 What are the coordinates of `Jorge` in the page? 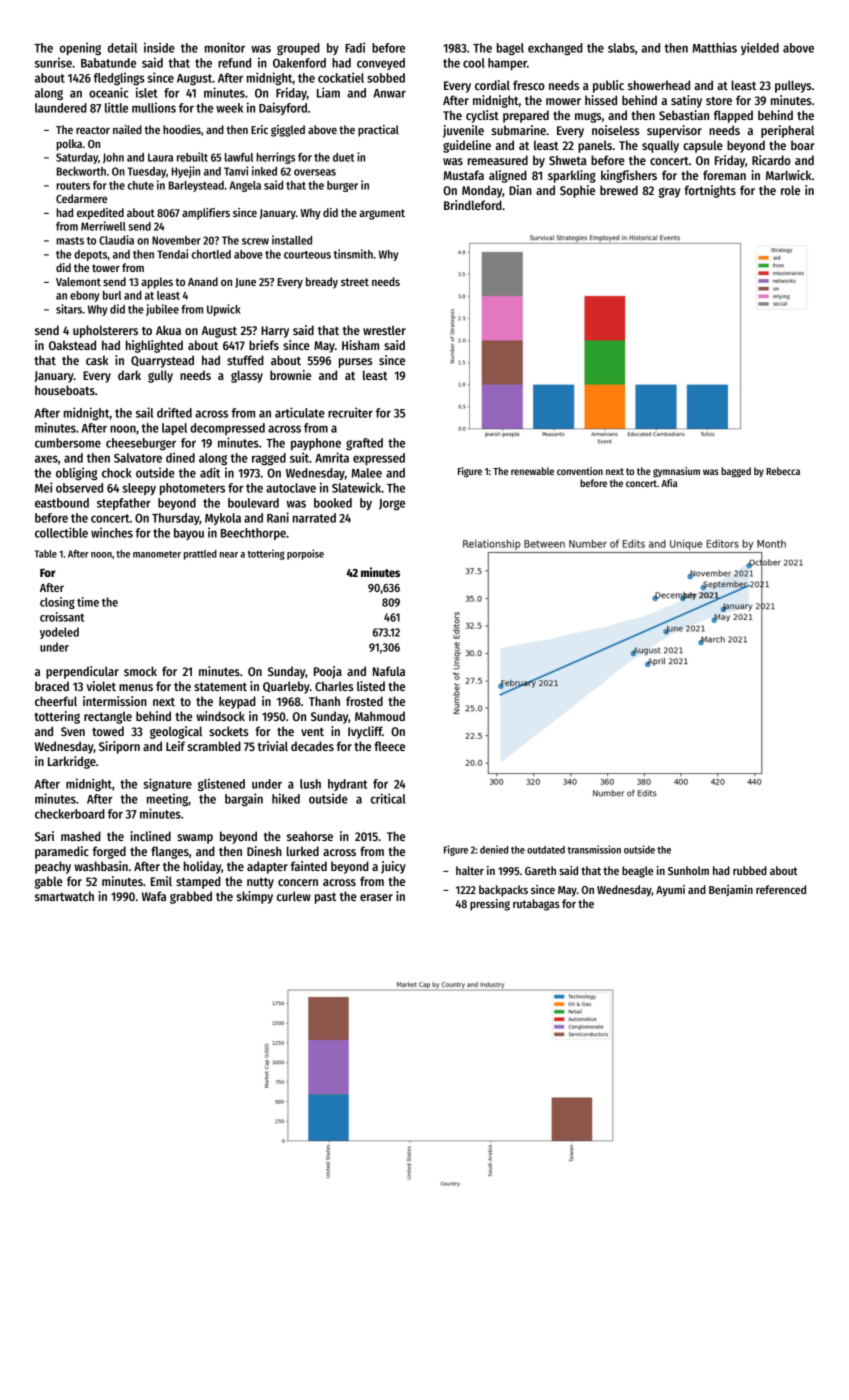 It's located at (392, 504).
